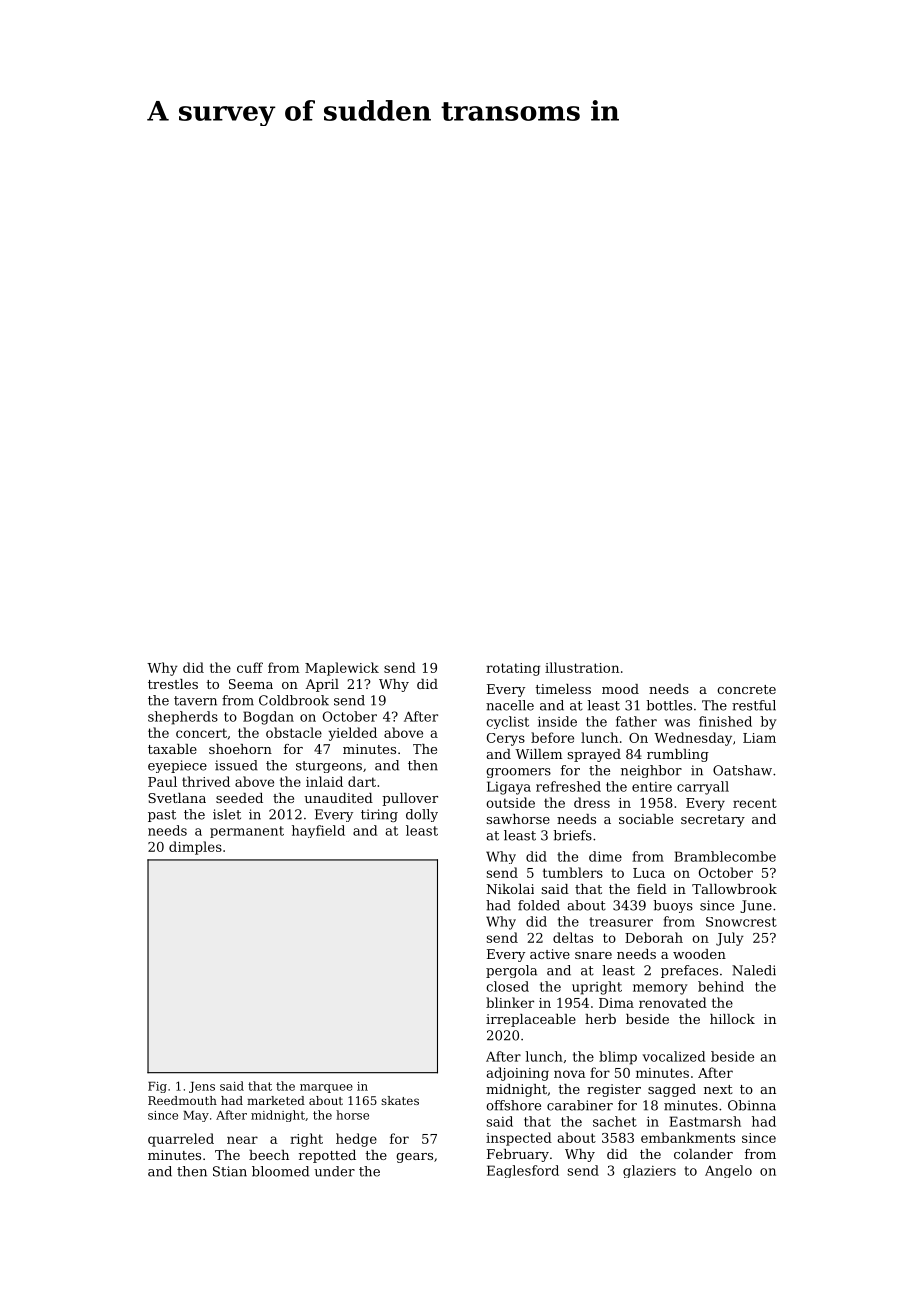 The width and height of the screenshot is (924, 1314). Describe the element at coordinates (230, 1171) in the screenshot. I see `Stian` at that location.
